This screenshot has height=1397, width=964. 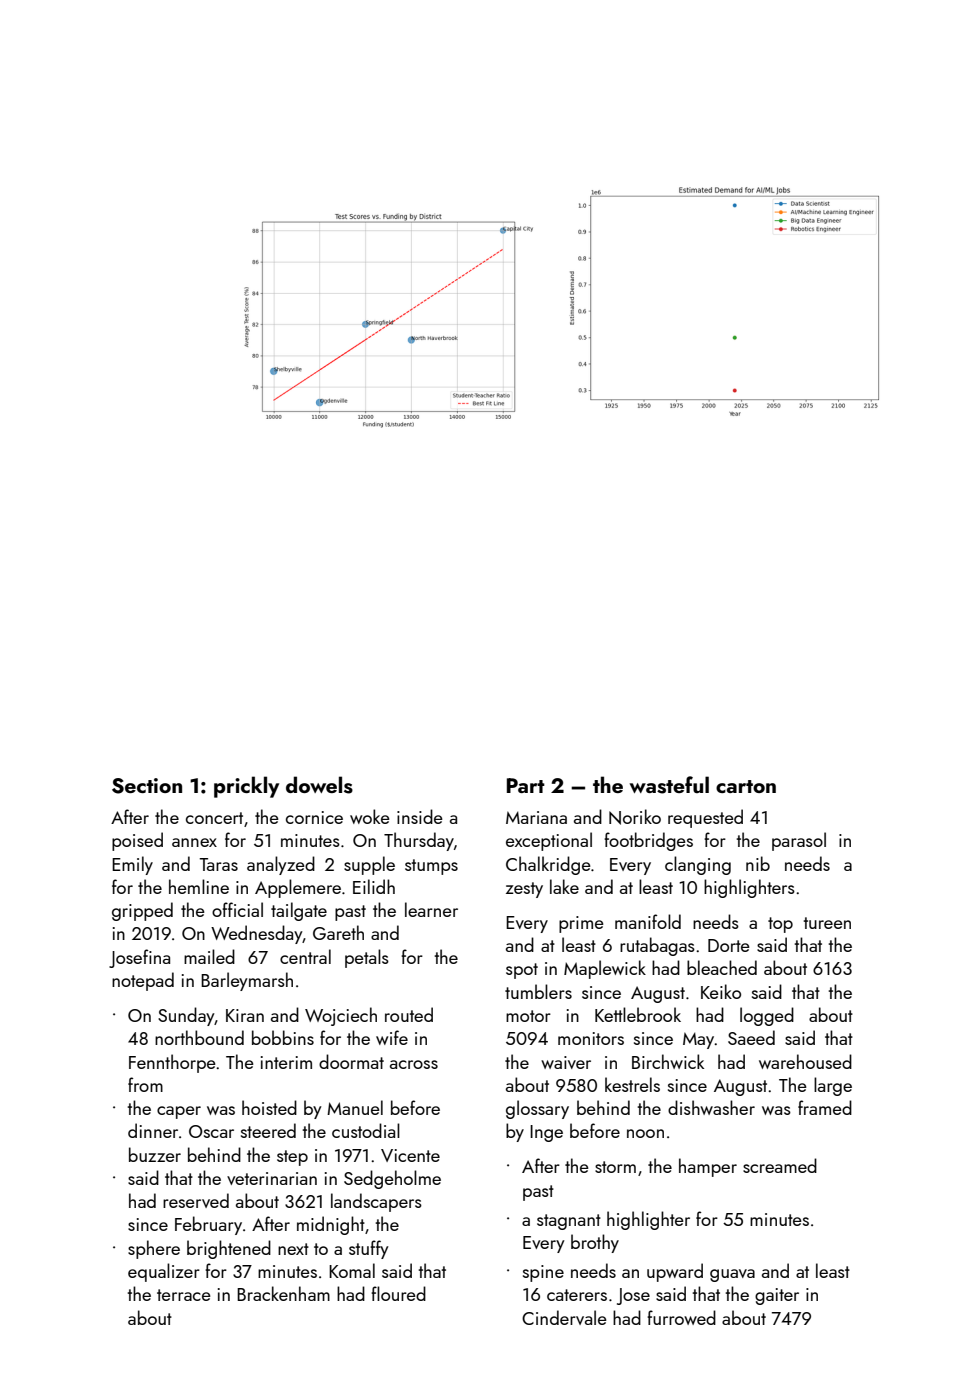 What do you see at coordinates (546, 1133) in the screenshot?
I see `Inge` at bounding box center [546, 1133].
